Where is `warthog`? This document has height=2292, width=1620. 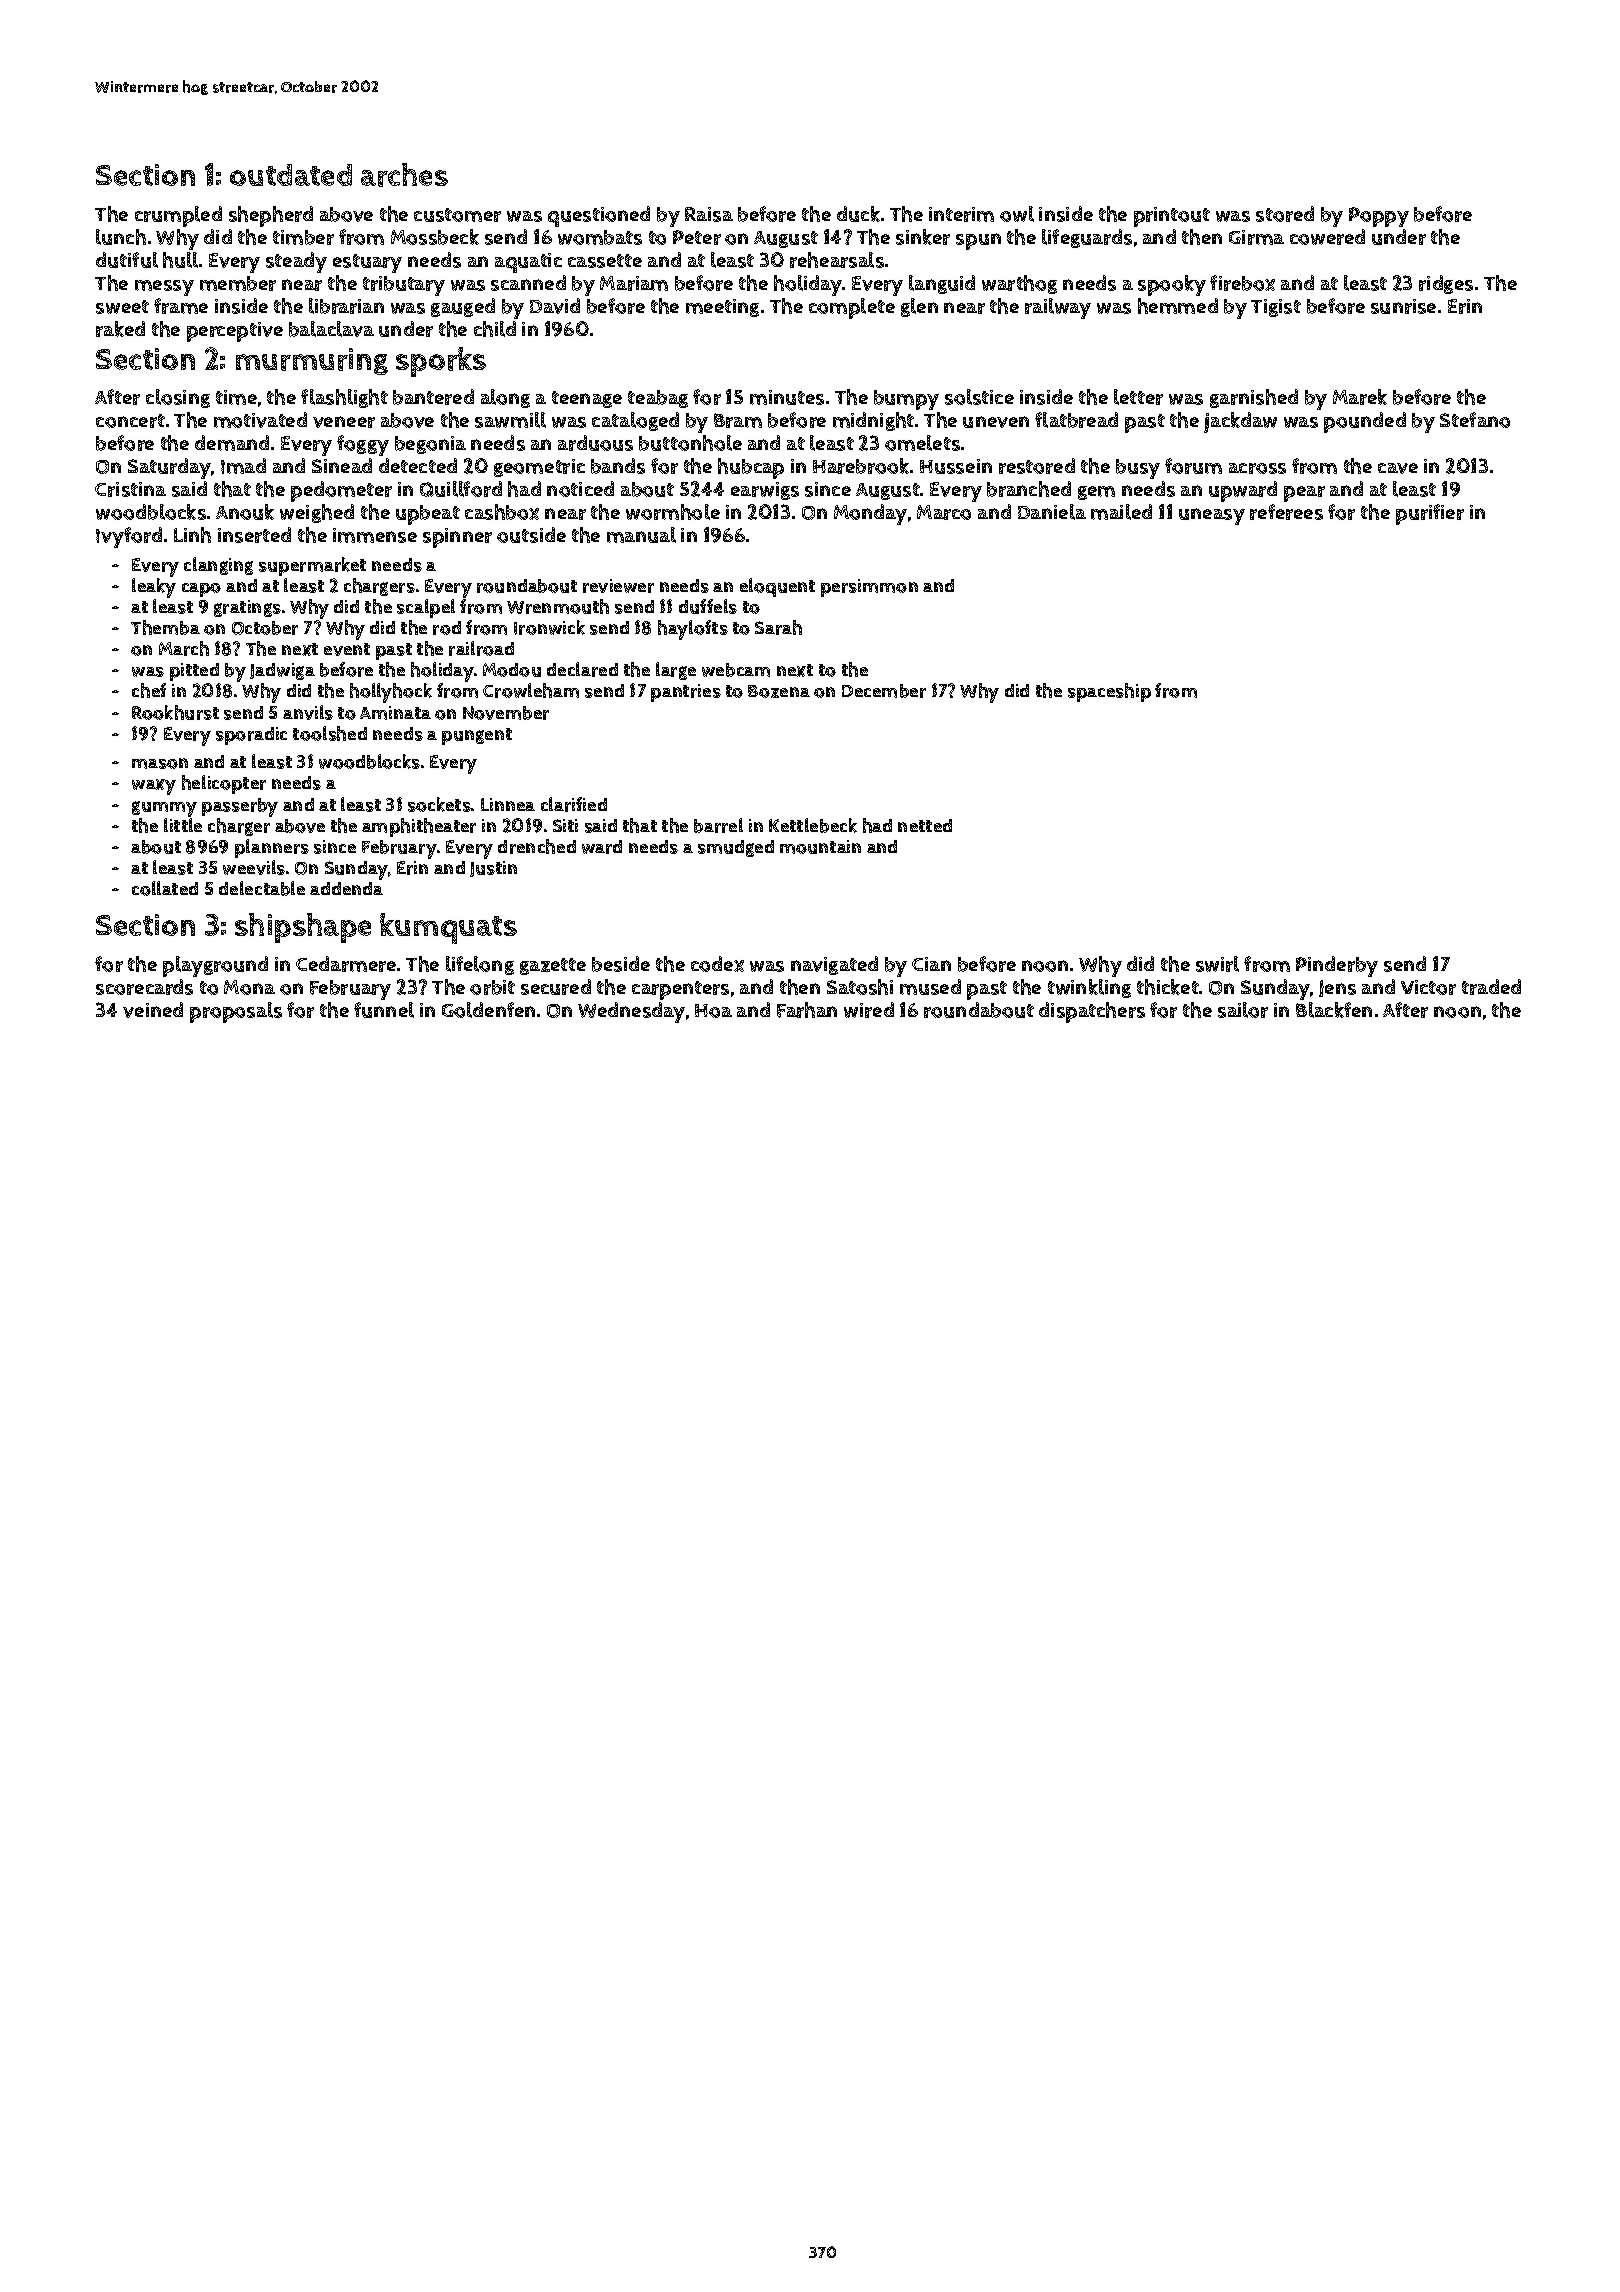 warthog is located at coordinates (1019, 284).
